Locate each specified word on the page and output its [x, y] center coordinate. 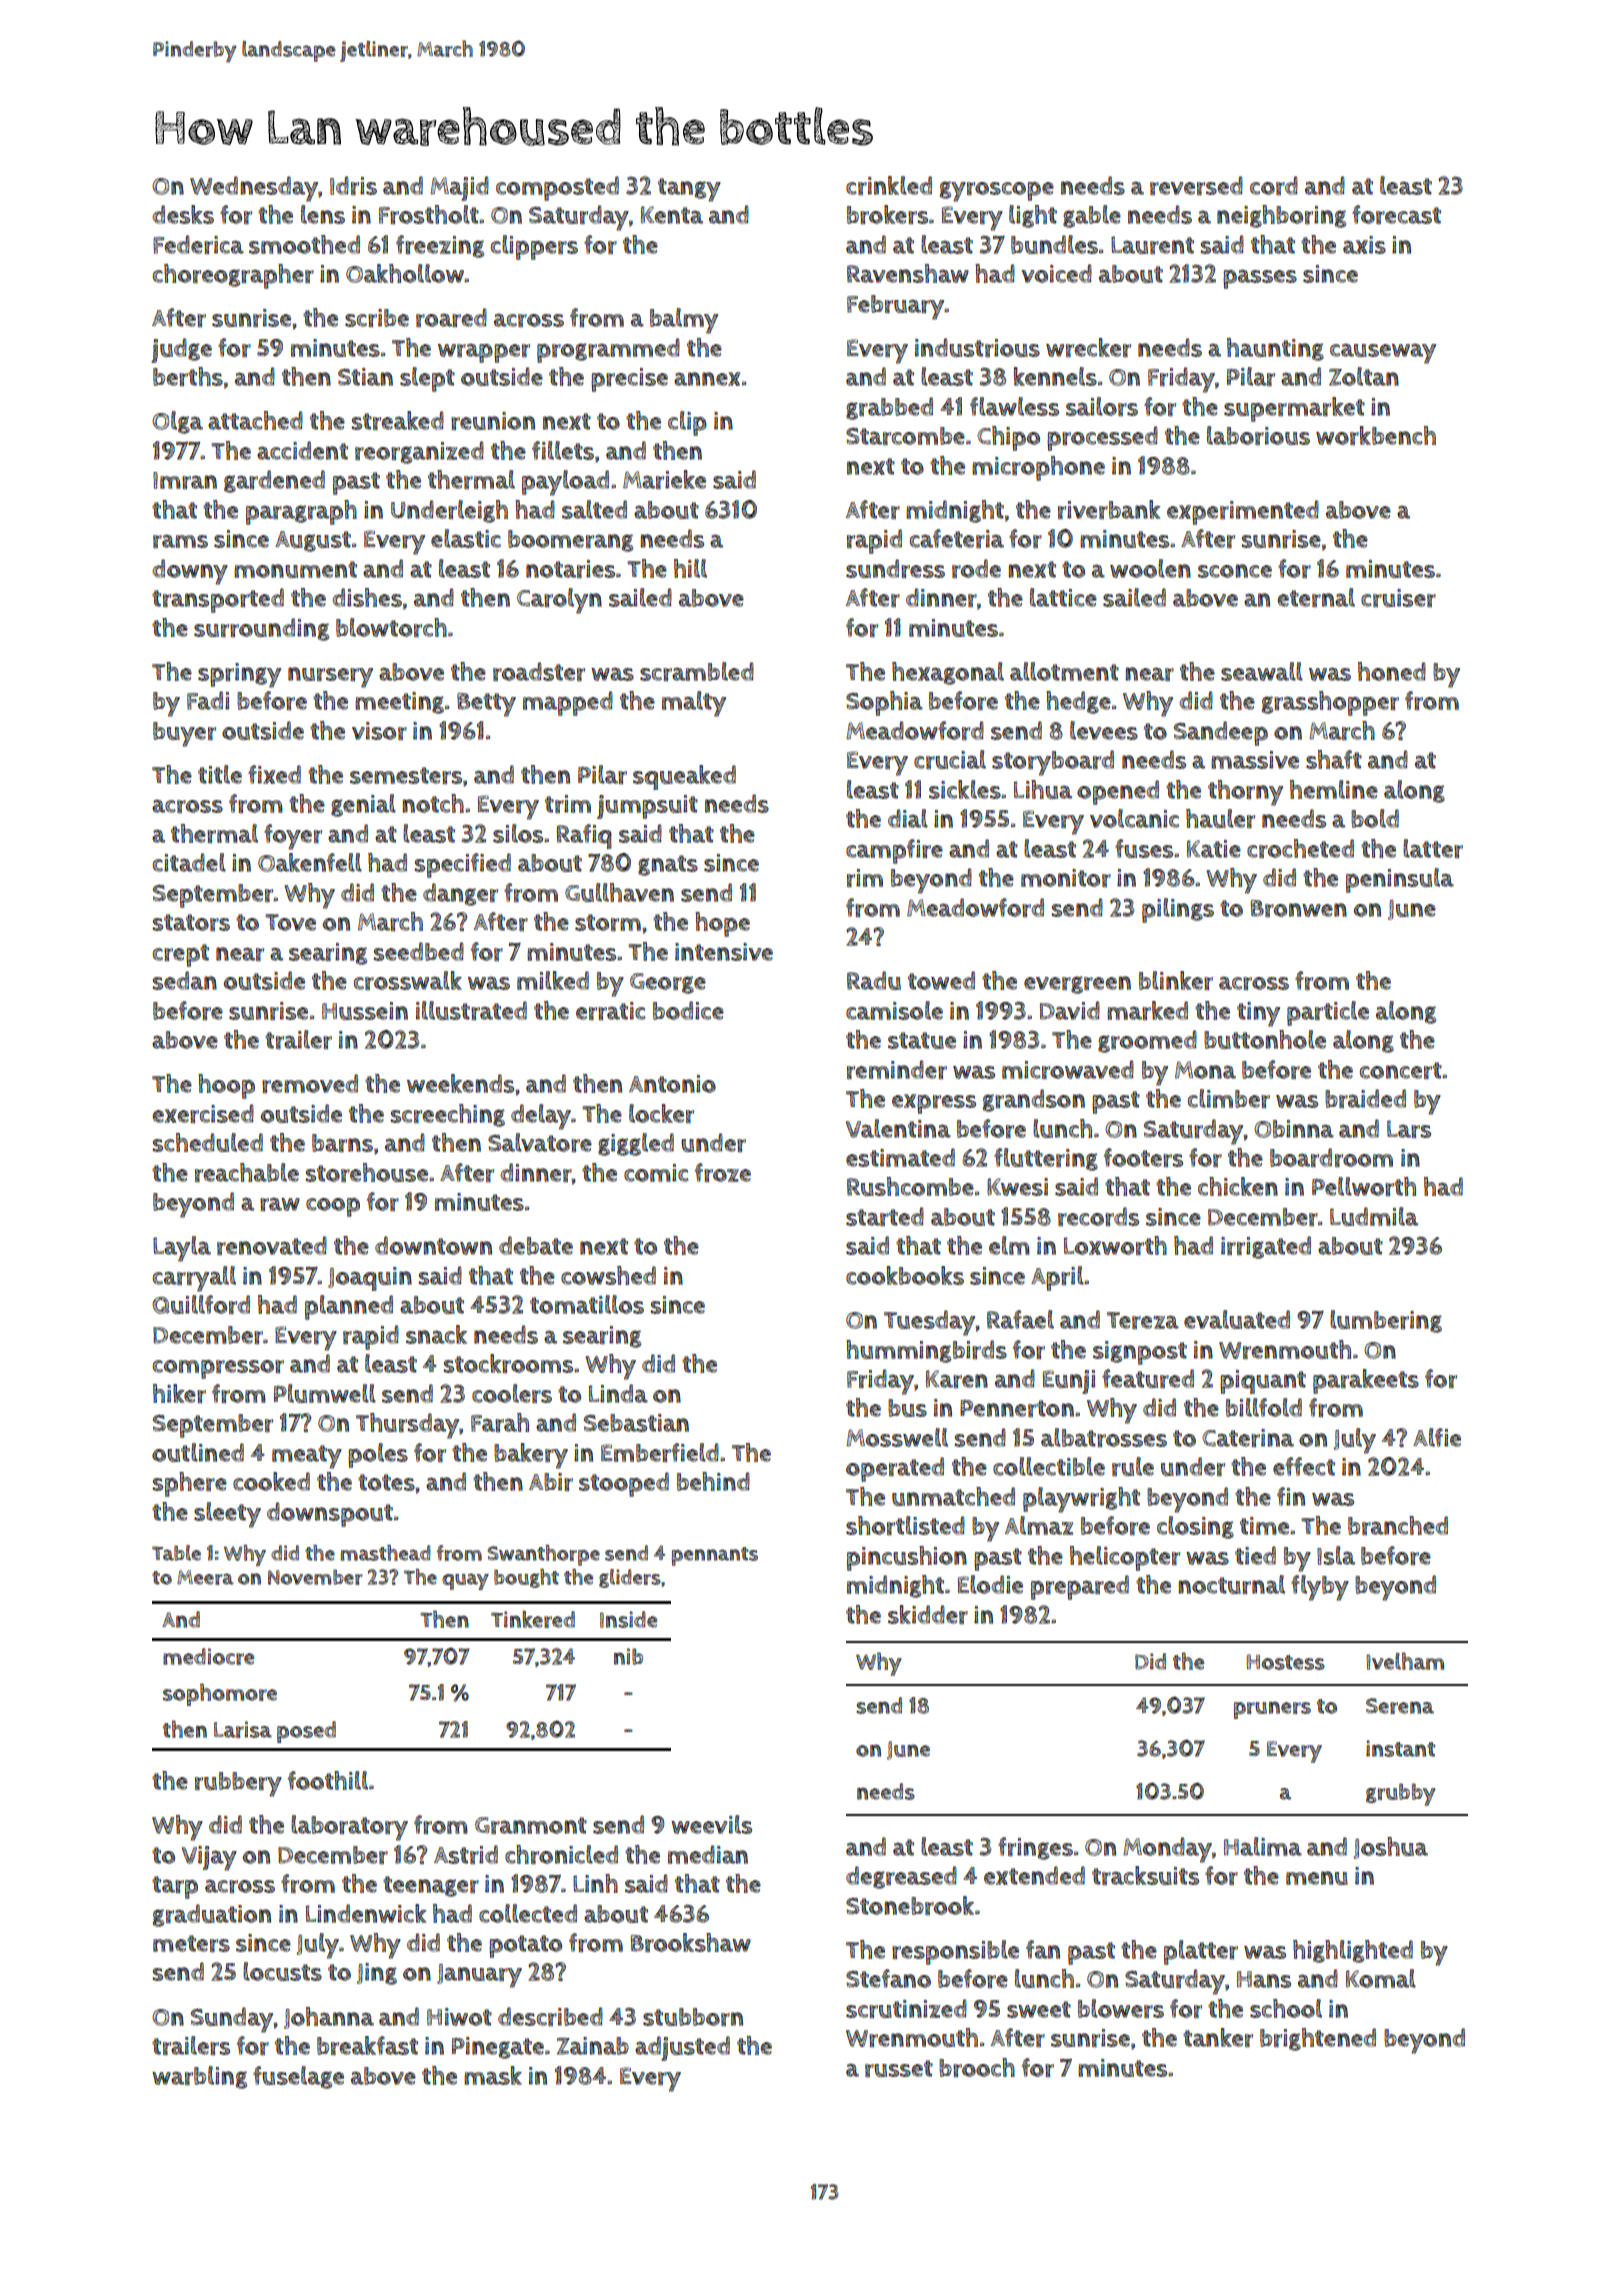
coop [333, 1207]
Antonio [672, 1084]
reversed [1196, 186]
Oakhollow [405, 273]
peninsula [1400, 880]
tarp [175, 1887]
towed [941, 980]
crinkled [889, 186]
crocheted [1300, 849]
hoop [226, 1086]
